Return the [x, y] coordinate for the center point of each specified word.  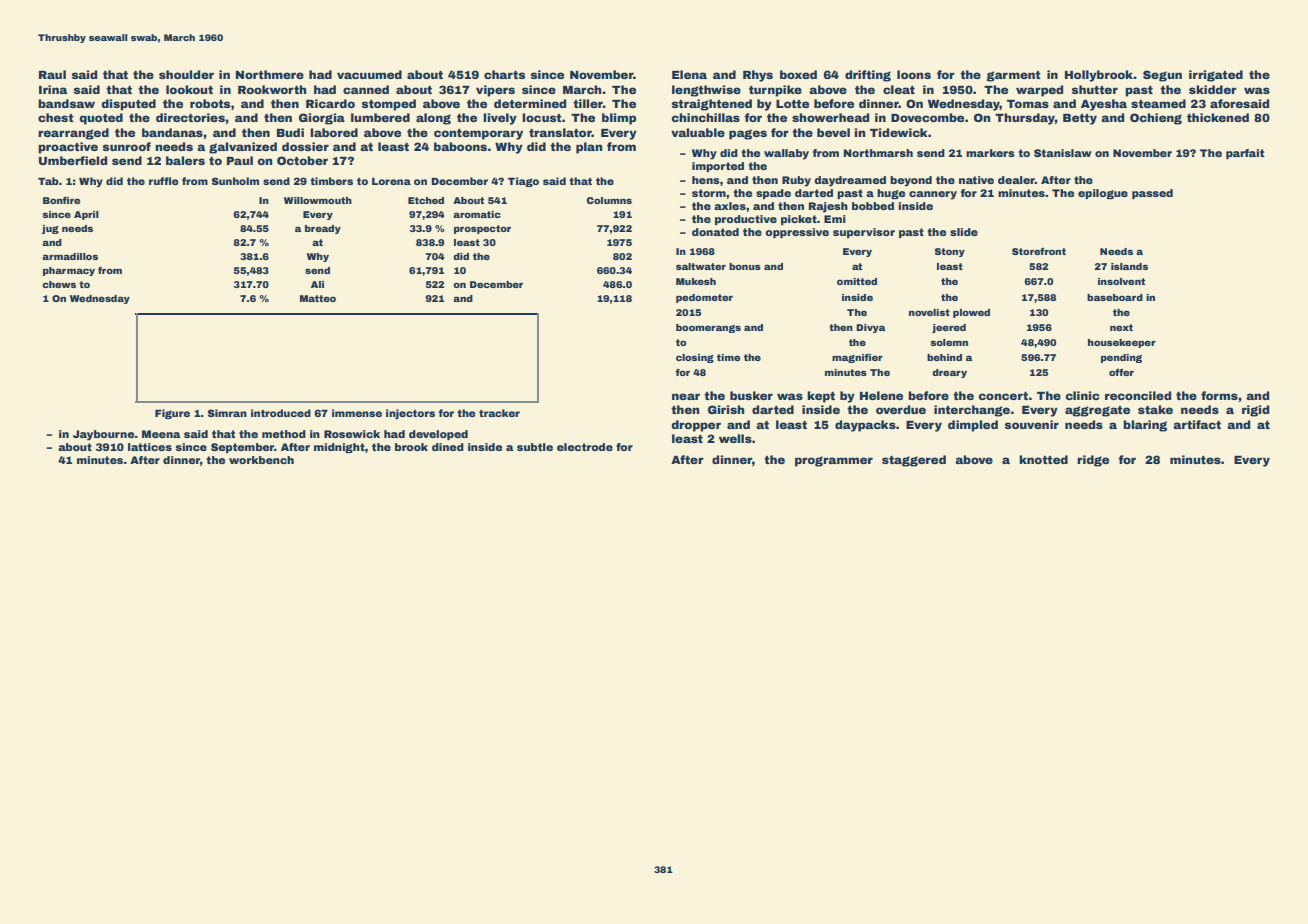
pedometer [704, 298]
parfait [1245, 154]
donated [715, 232]
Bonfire [61, 200]
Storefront [1039, 251]
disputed [129, 105]
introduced [281, 413]
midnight [339, 448]
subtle [535, 447]
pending [1121, 358]
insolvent [1121, 281]
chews [59, 284]
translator [560, 132]
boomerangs [708, 328]
